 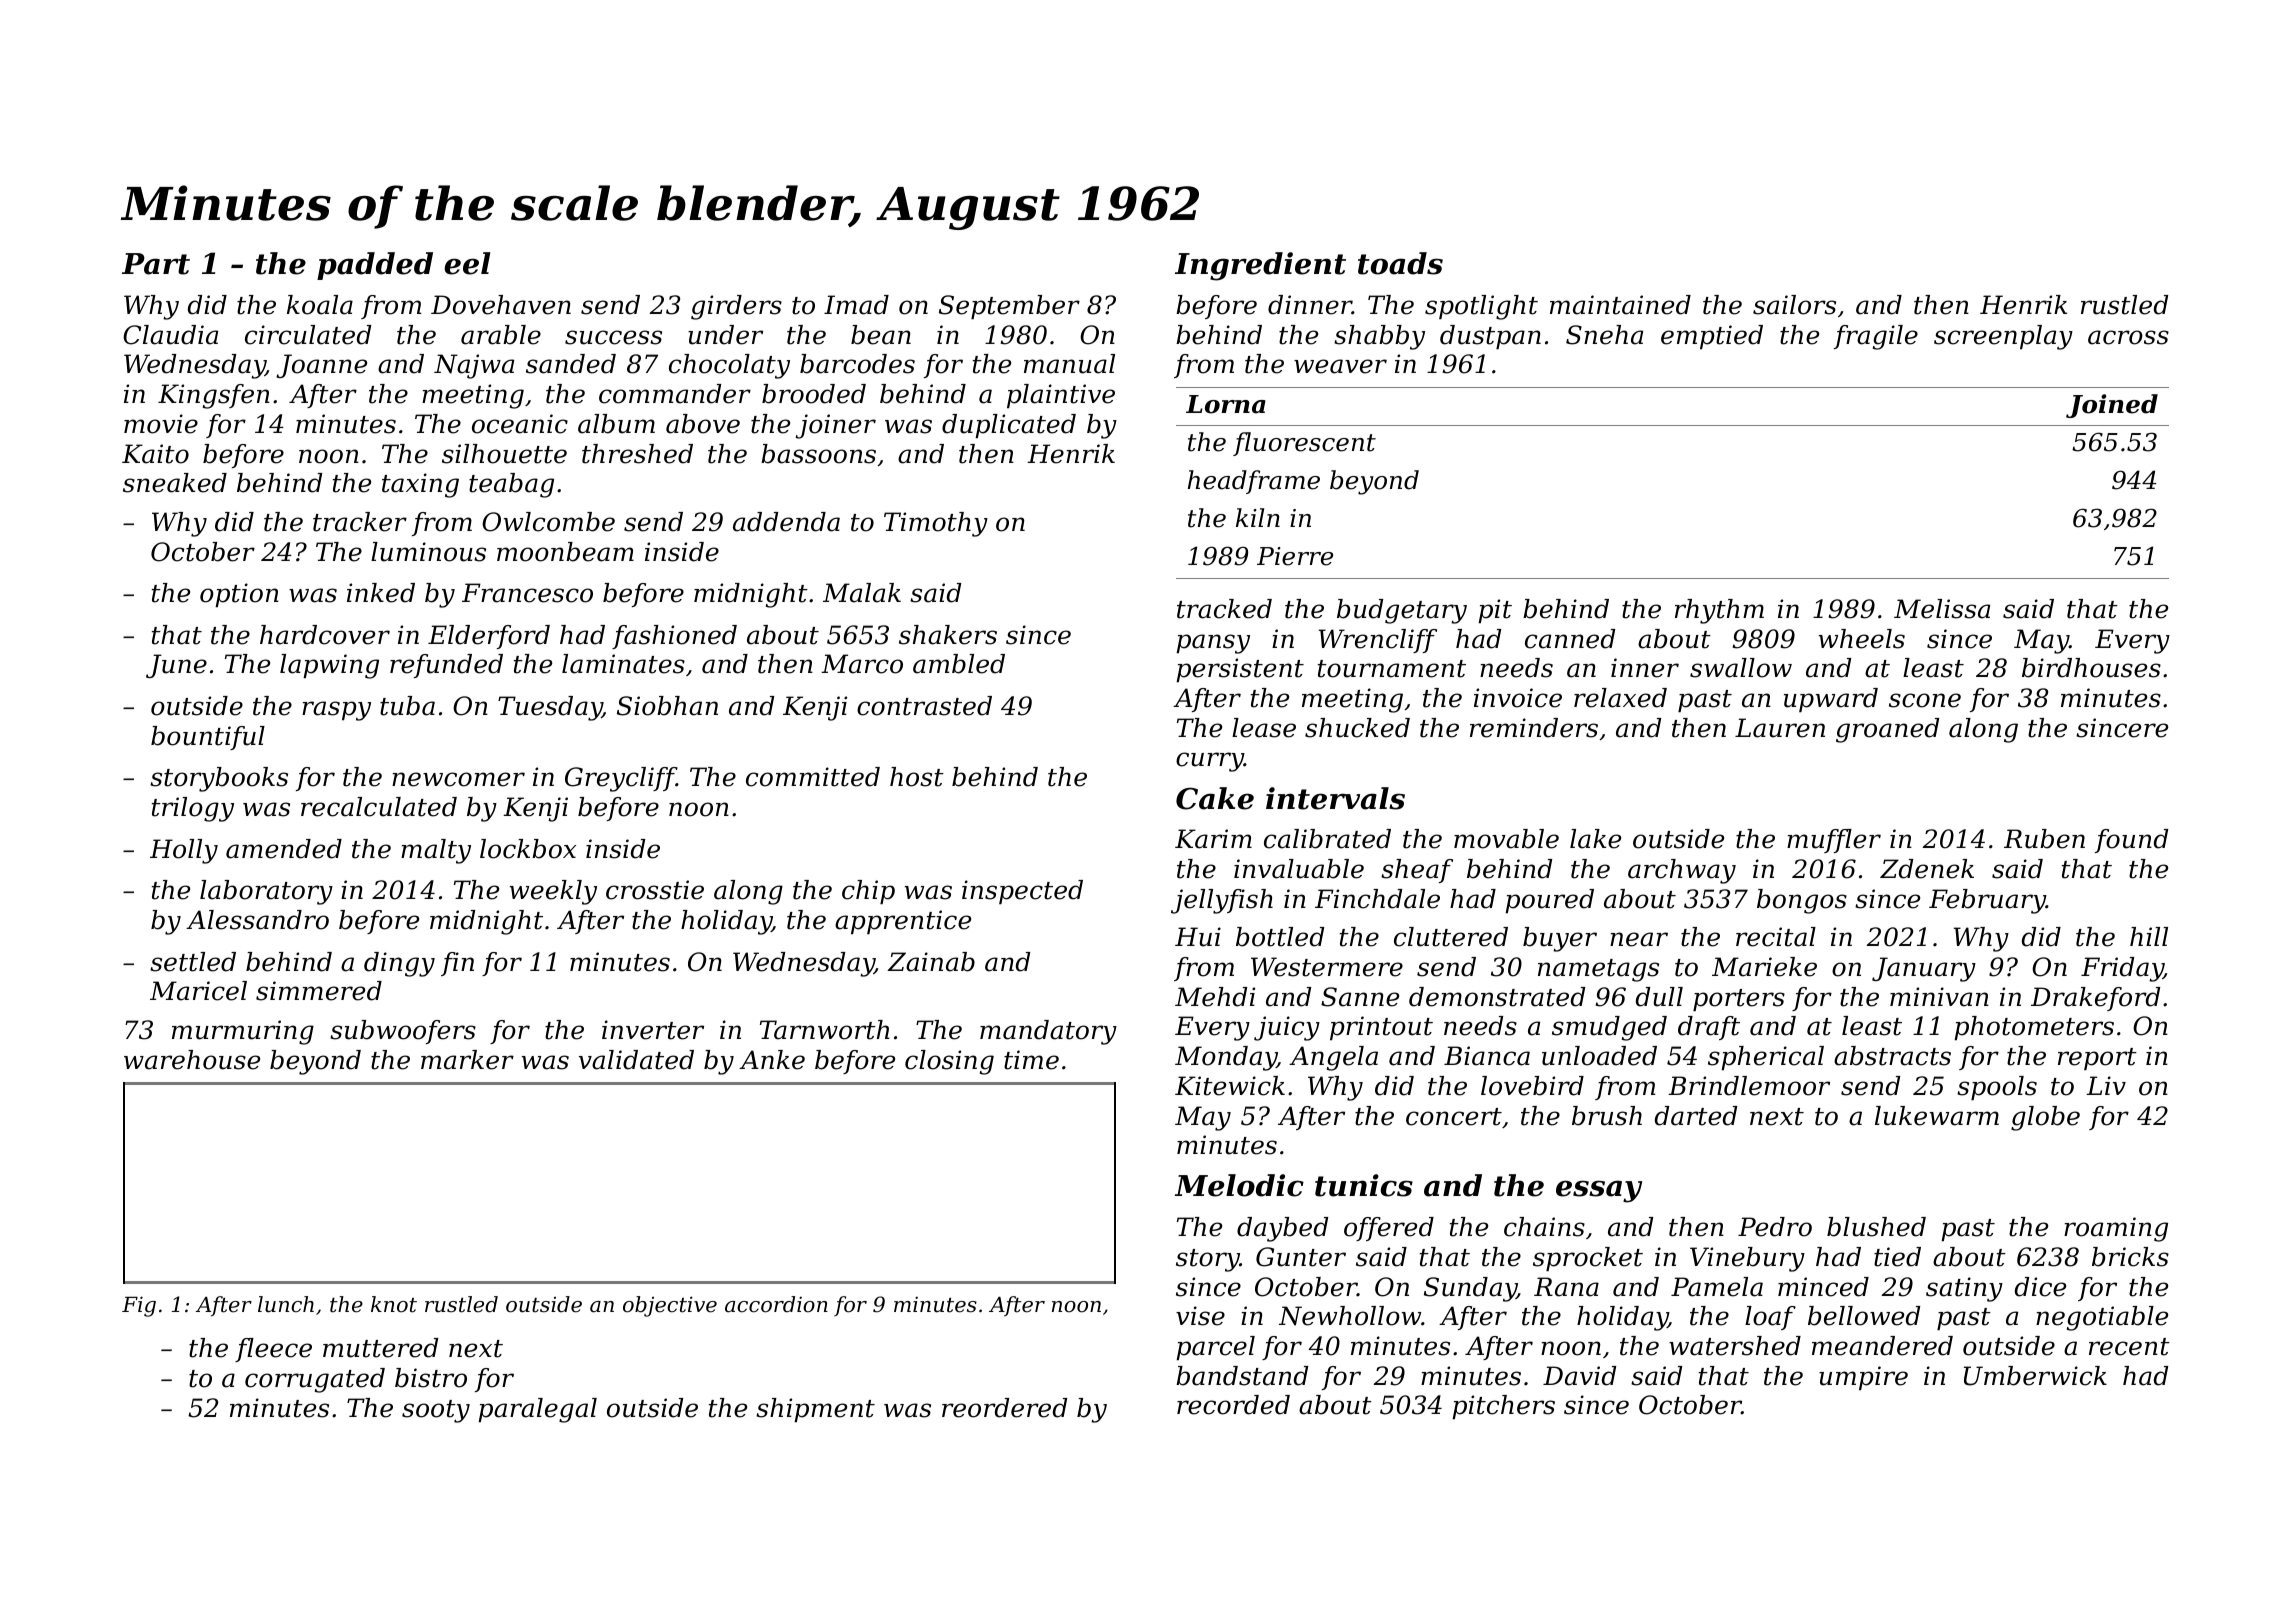 I want to click on Francesco, so click(x=527, y=593).
